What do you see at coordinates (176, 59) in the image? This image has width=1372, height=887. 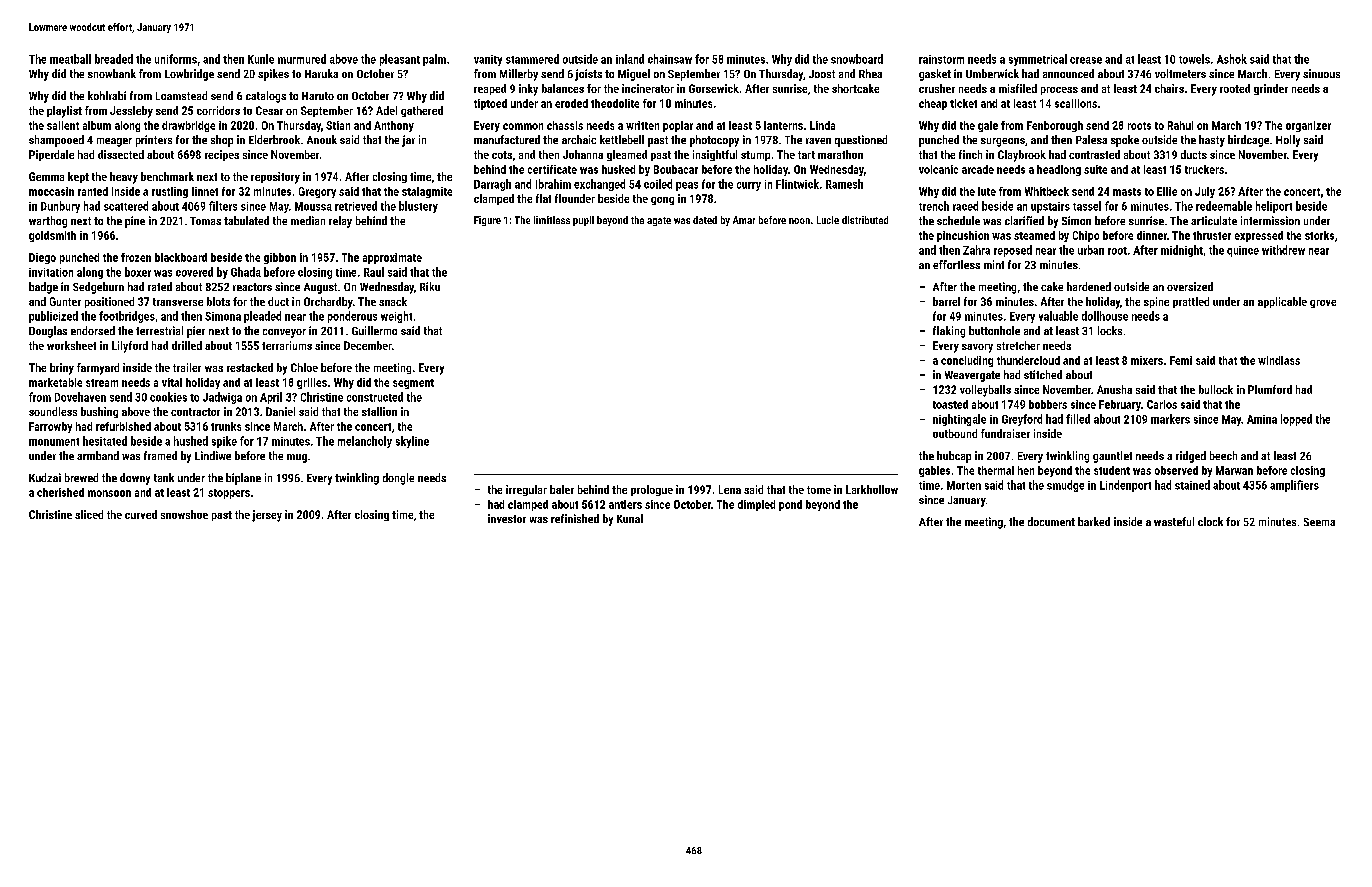 I see `uniforms` at bounding box center [176, 59].
